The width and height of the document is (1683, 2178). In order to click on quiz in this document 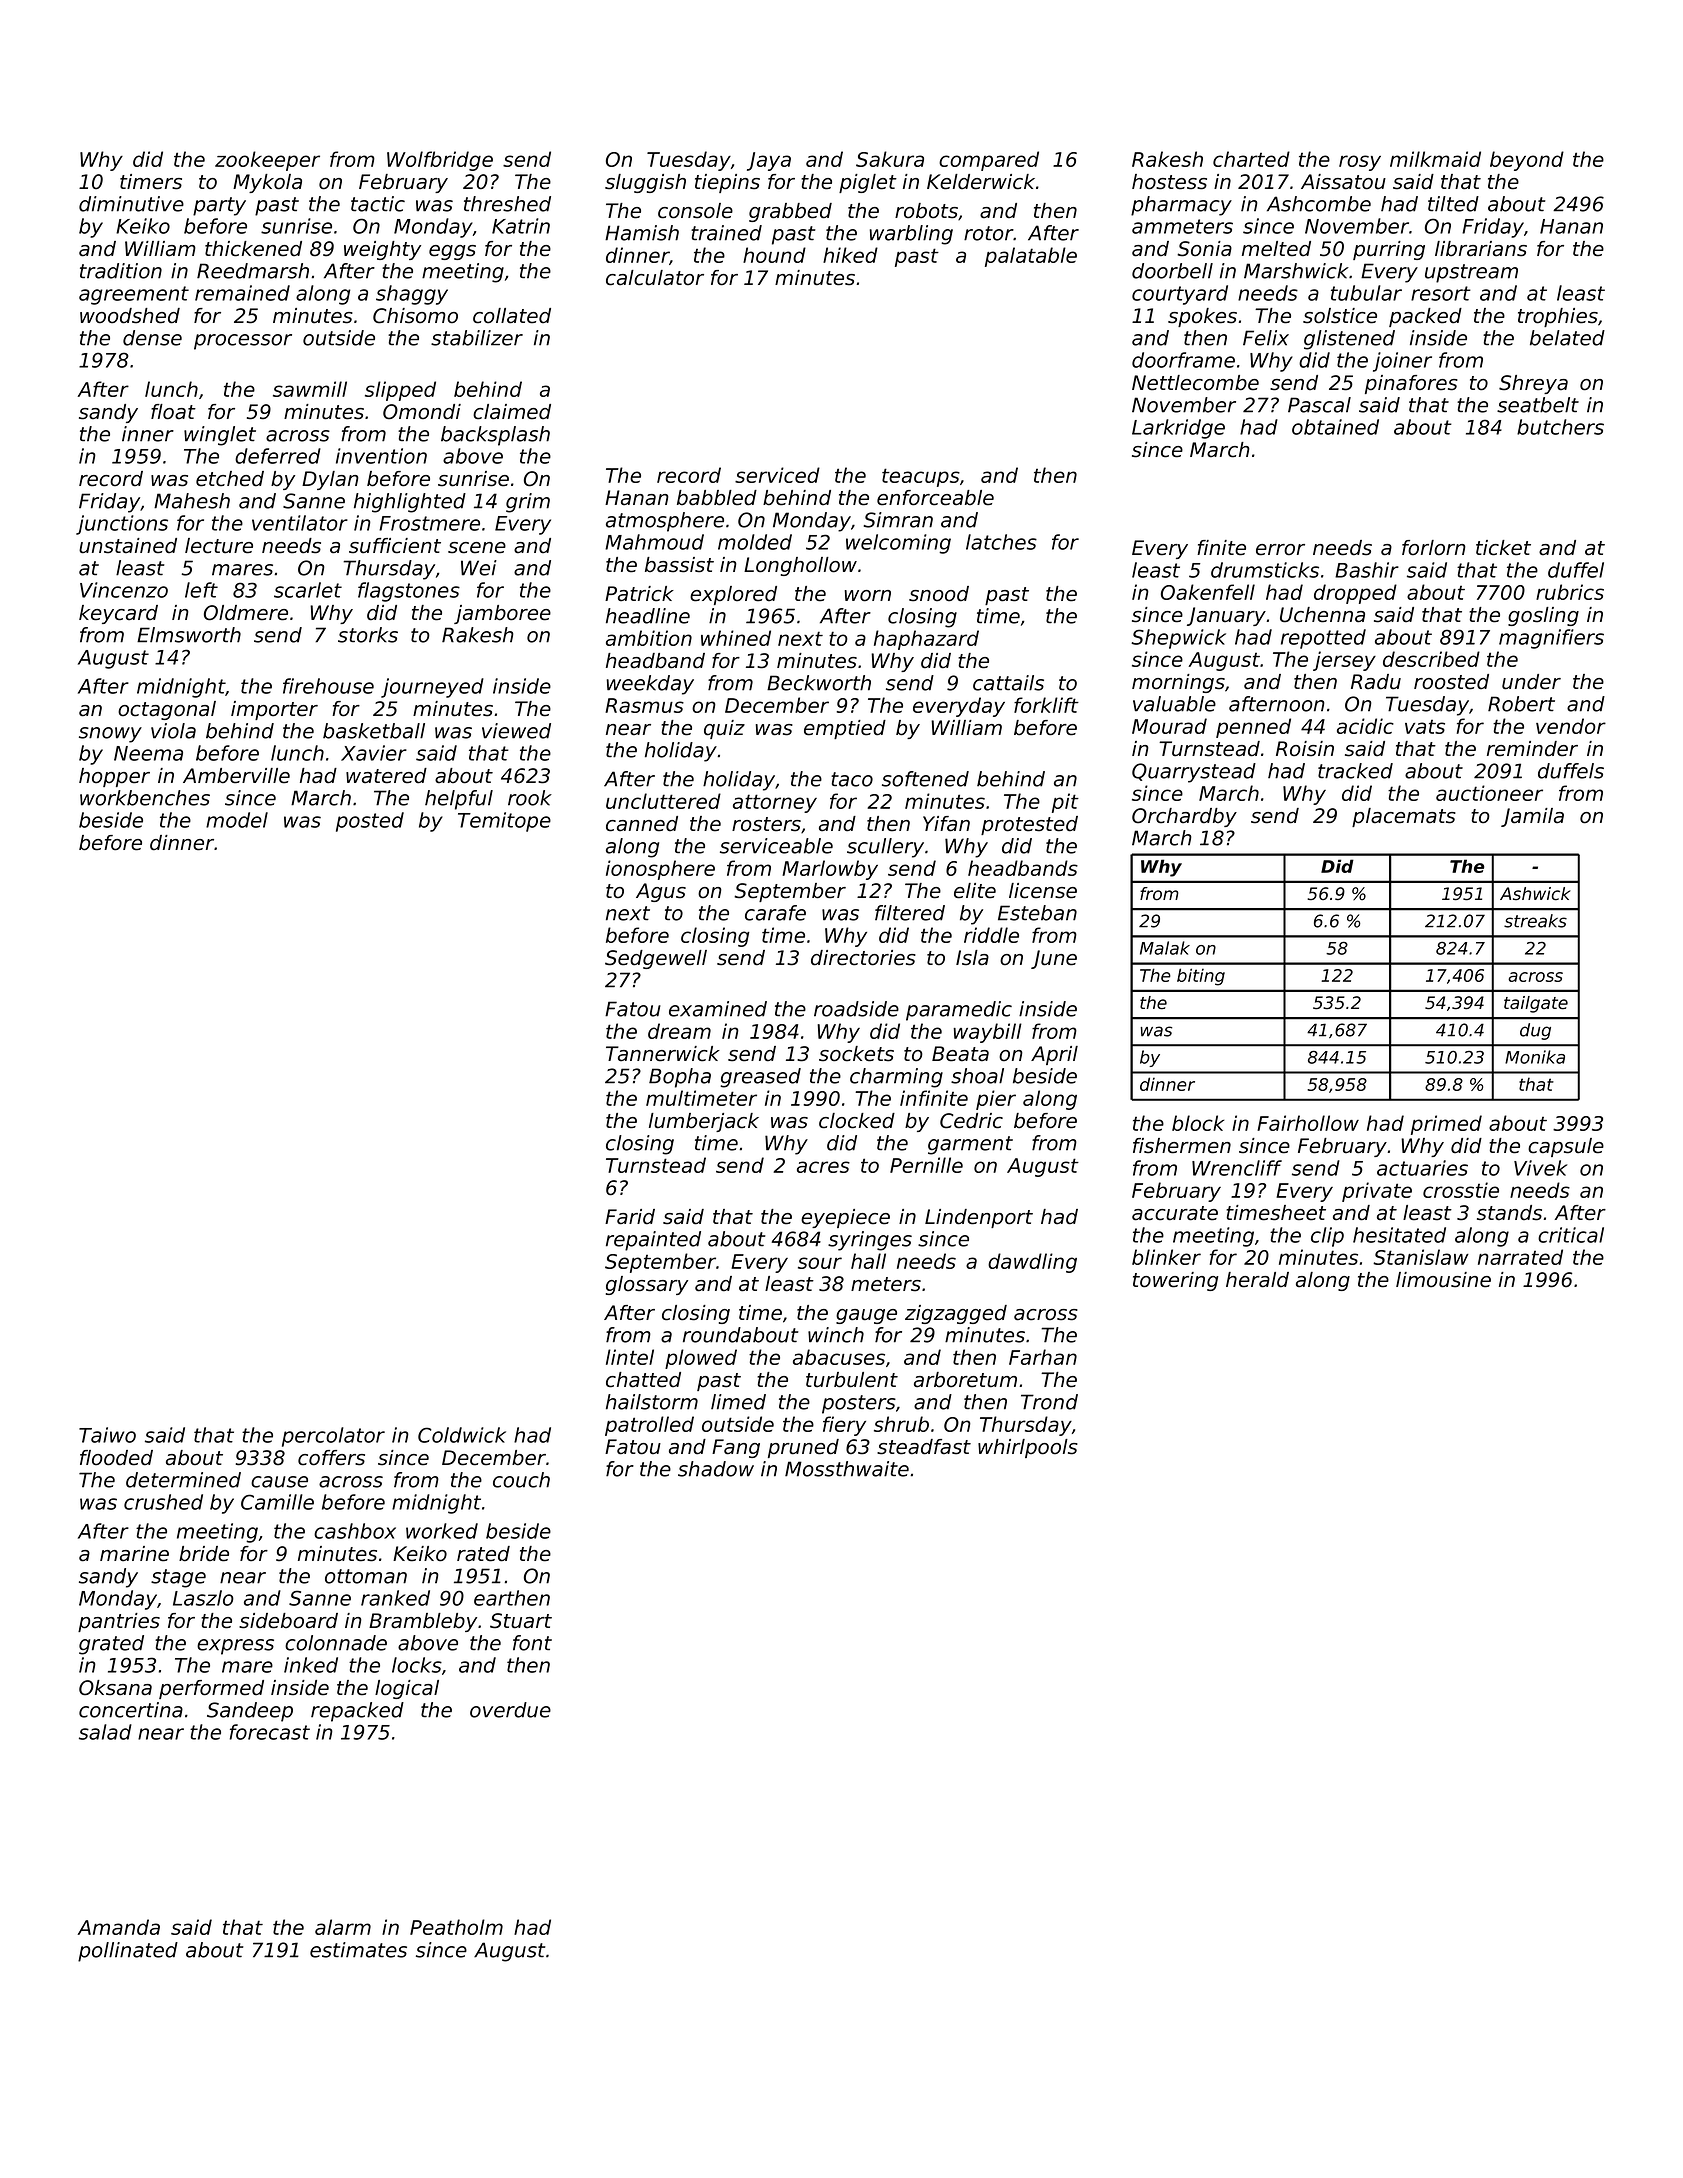, I will do `click(724, 729)`.
